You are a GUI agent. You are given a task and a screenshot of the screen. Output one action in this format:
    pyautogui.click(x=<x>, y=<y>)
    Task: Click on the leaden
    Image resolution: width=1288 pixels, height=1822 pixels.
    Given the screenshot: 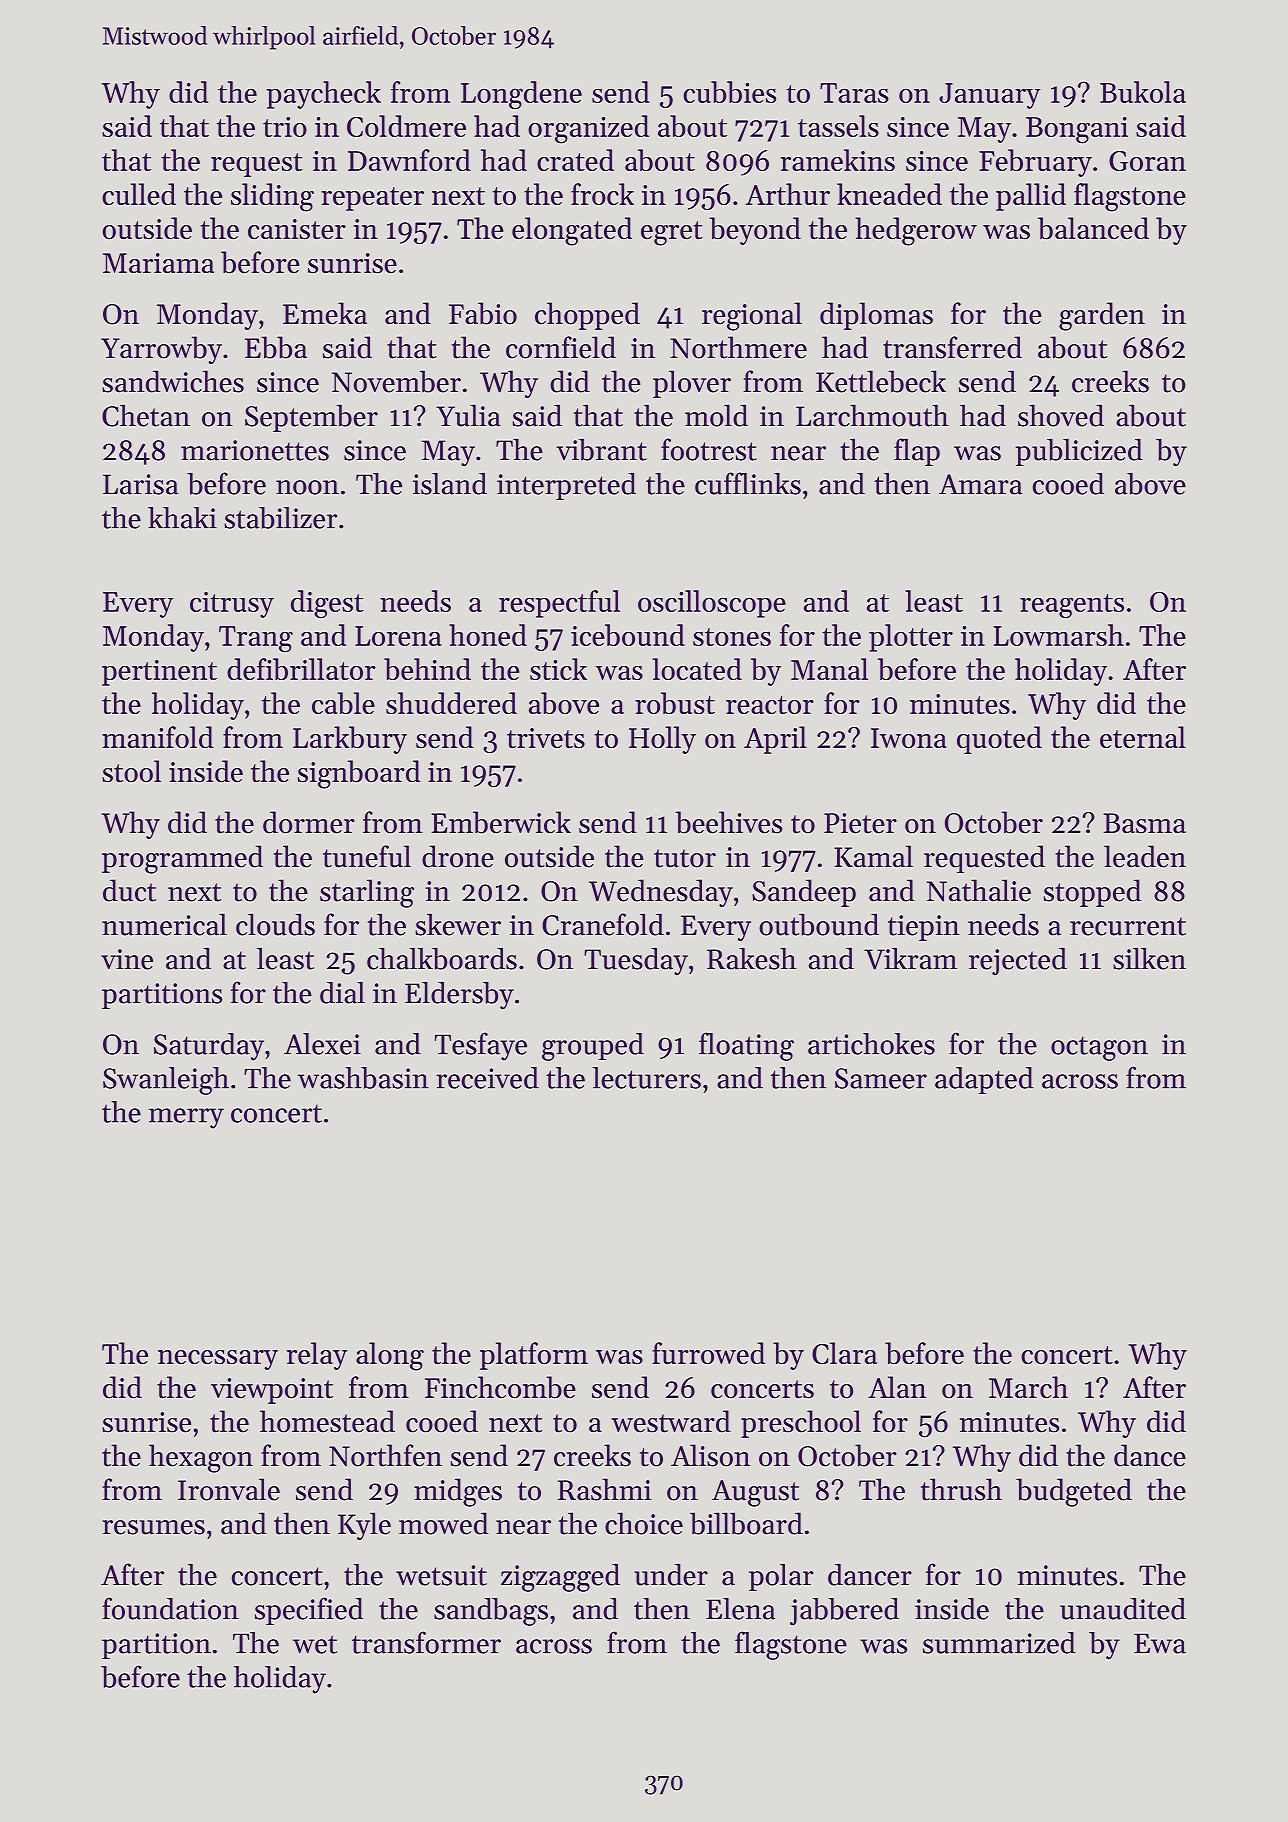 What is the action you would take?
    pyautogui.click(x=1145, y=856)
